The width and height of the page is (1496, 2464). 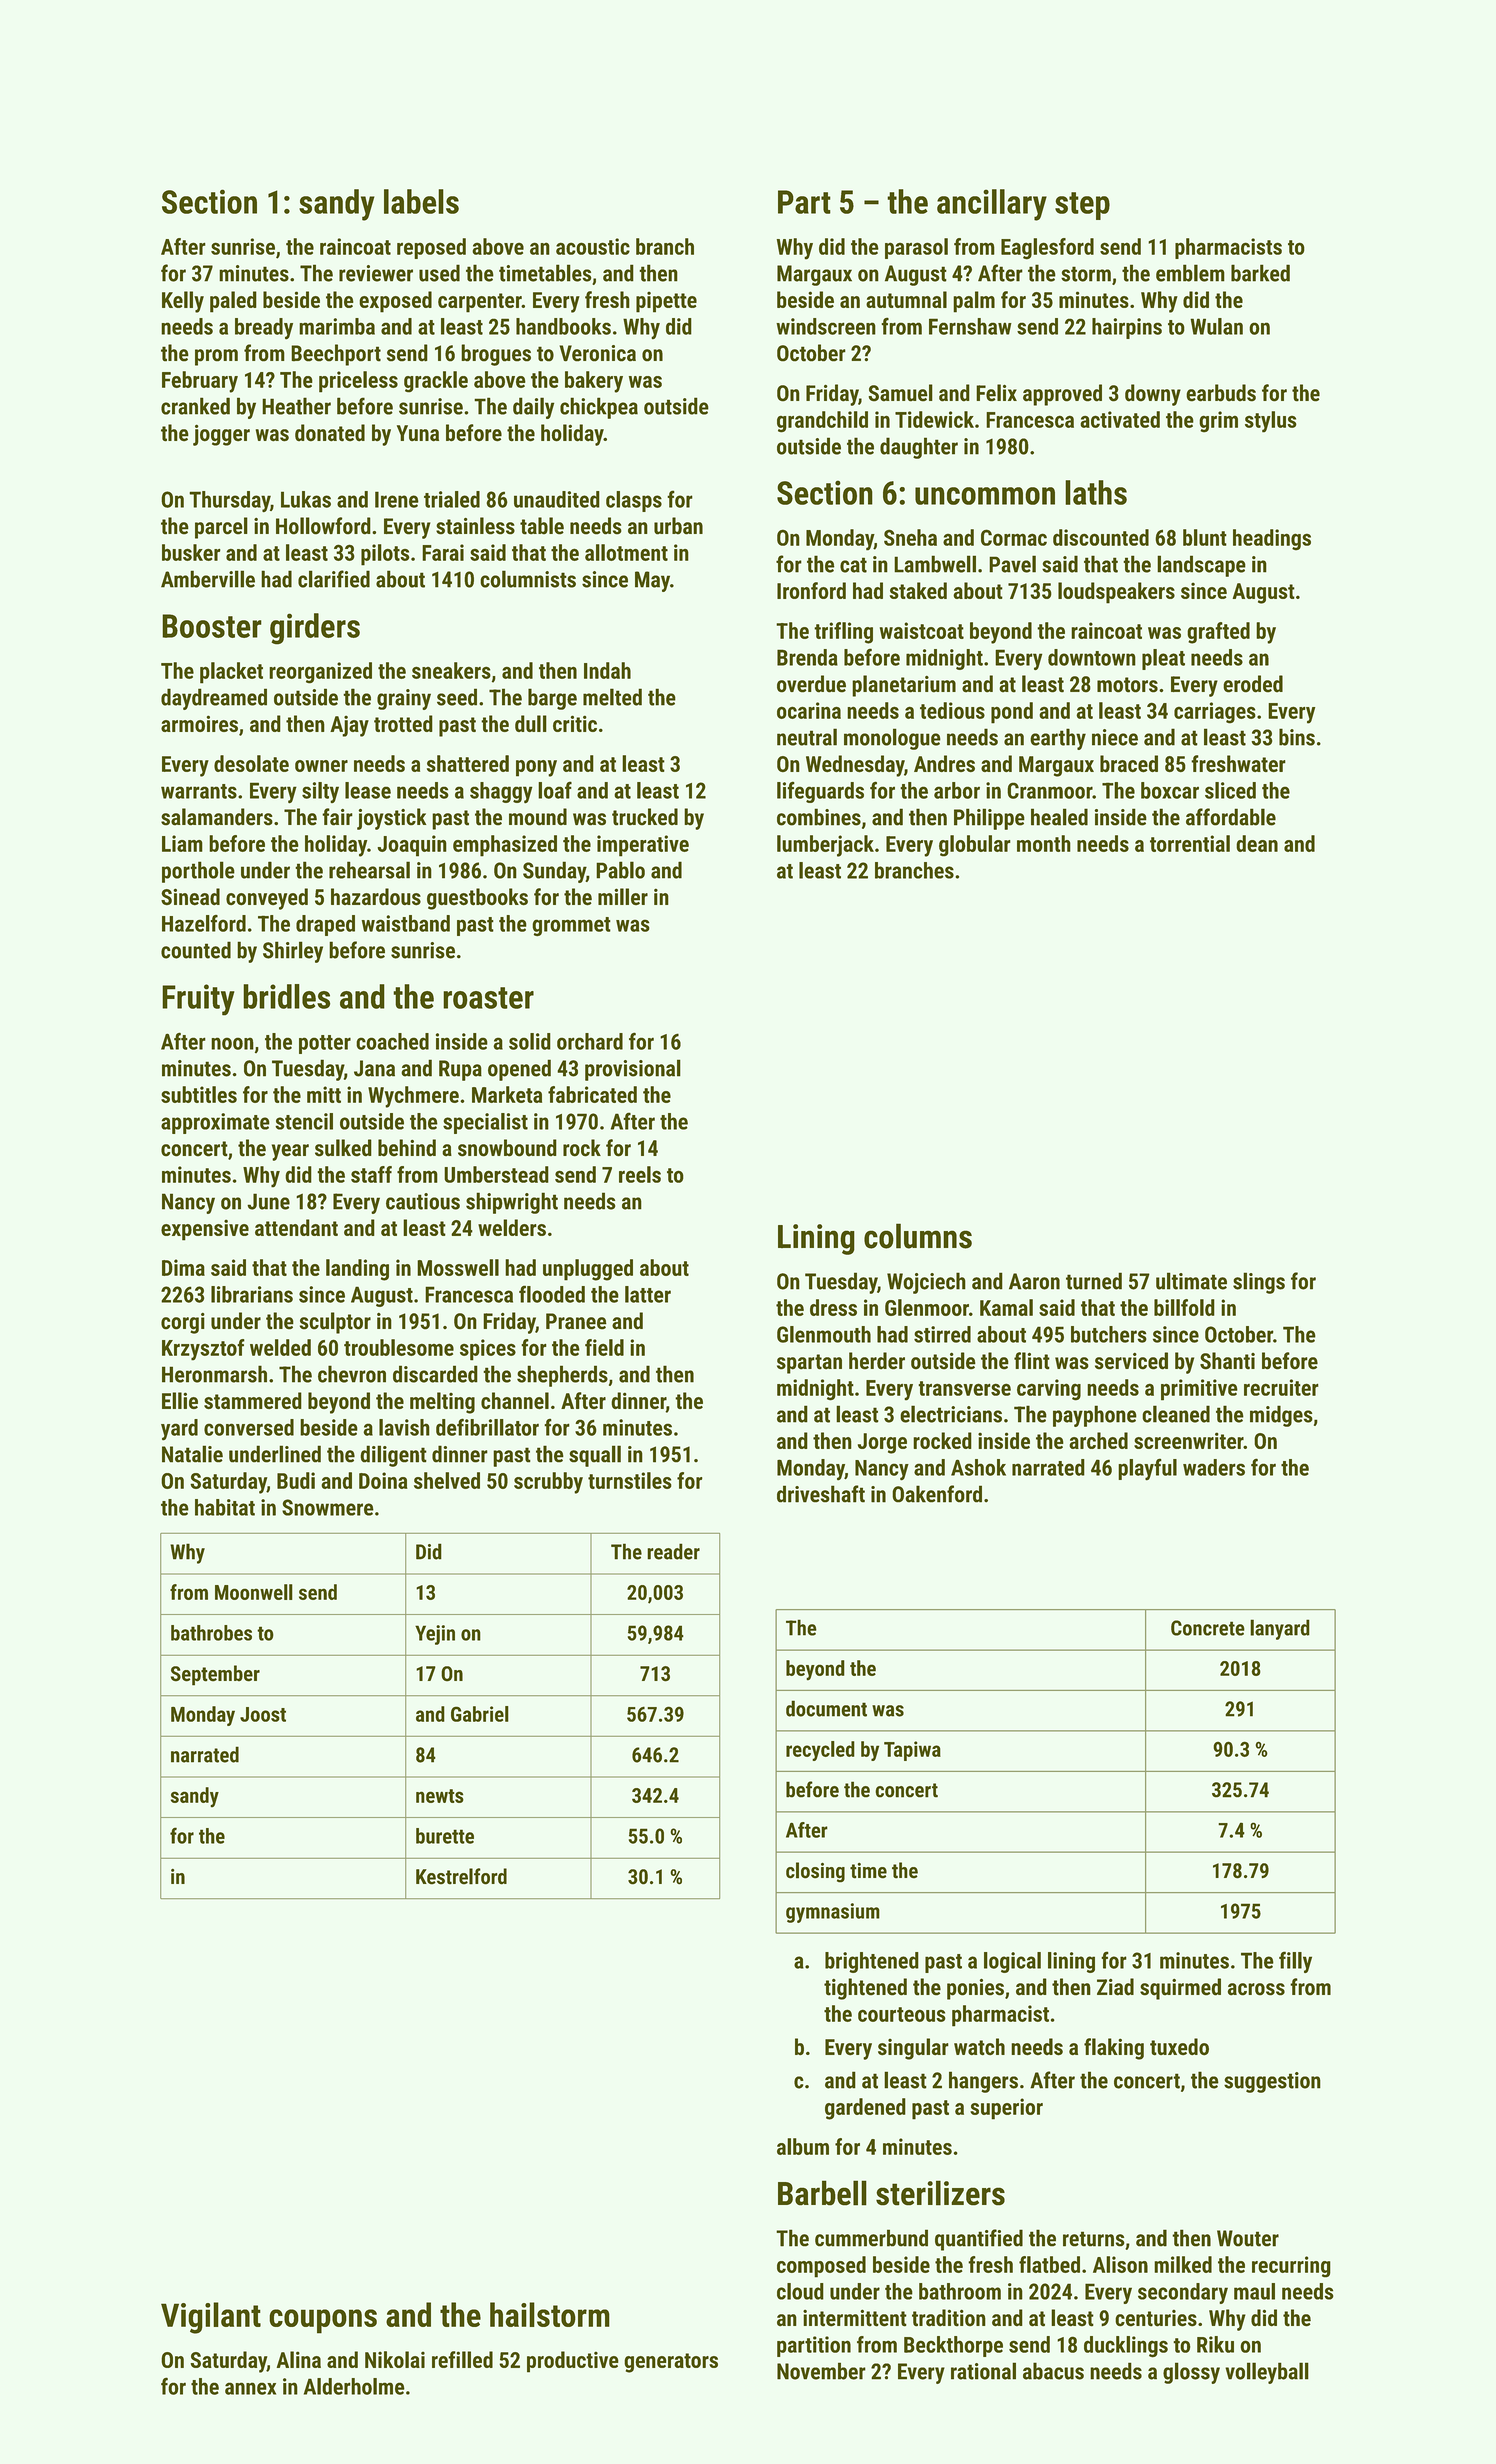 I want to click on welded, so click(x=280, y=1347).
